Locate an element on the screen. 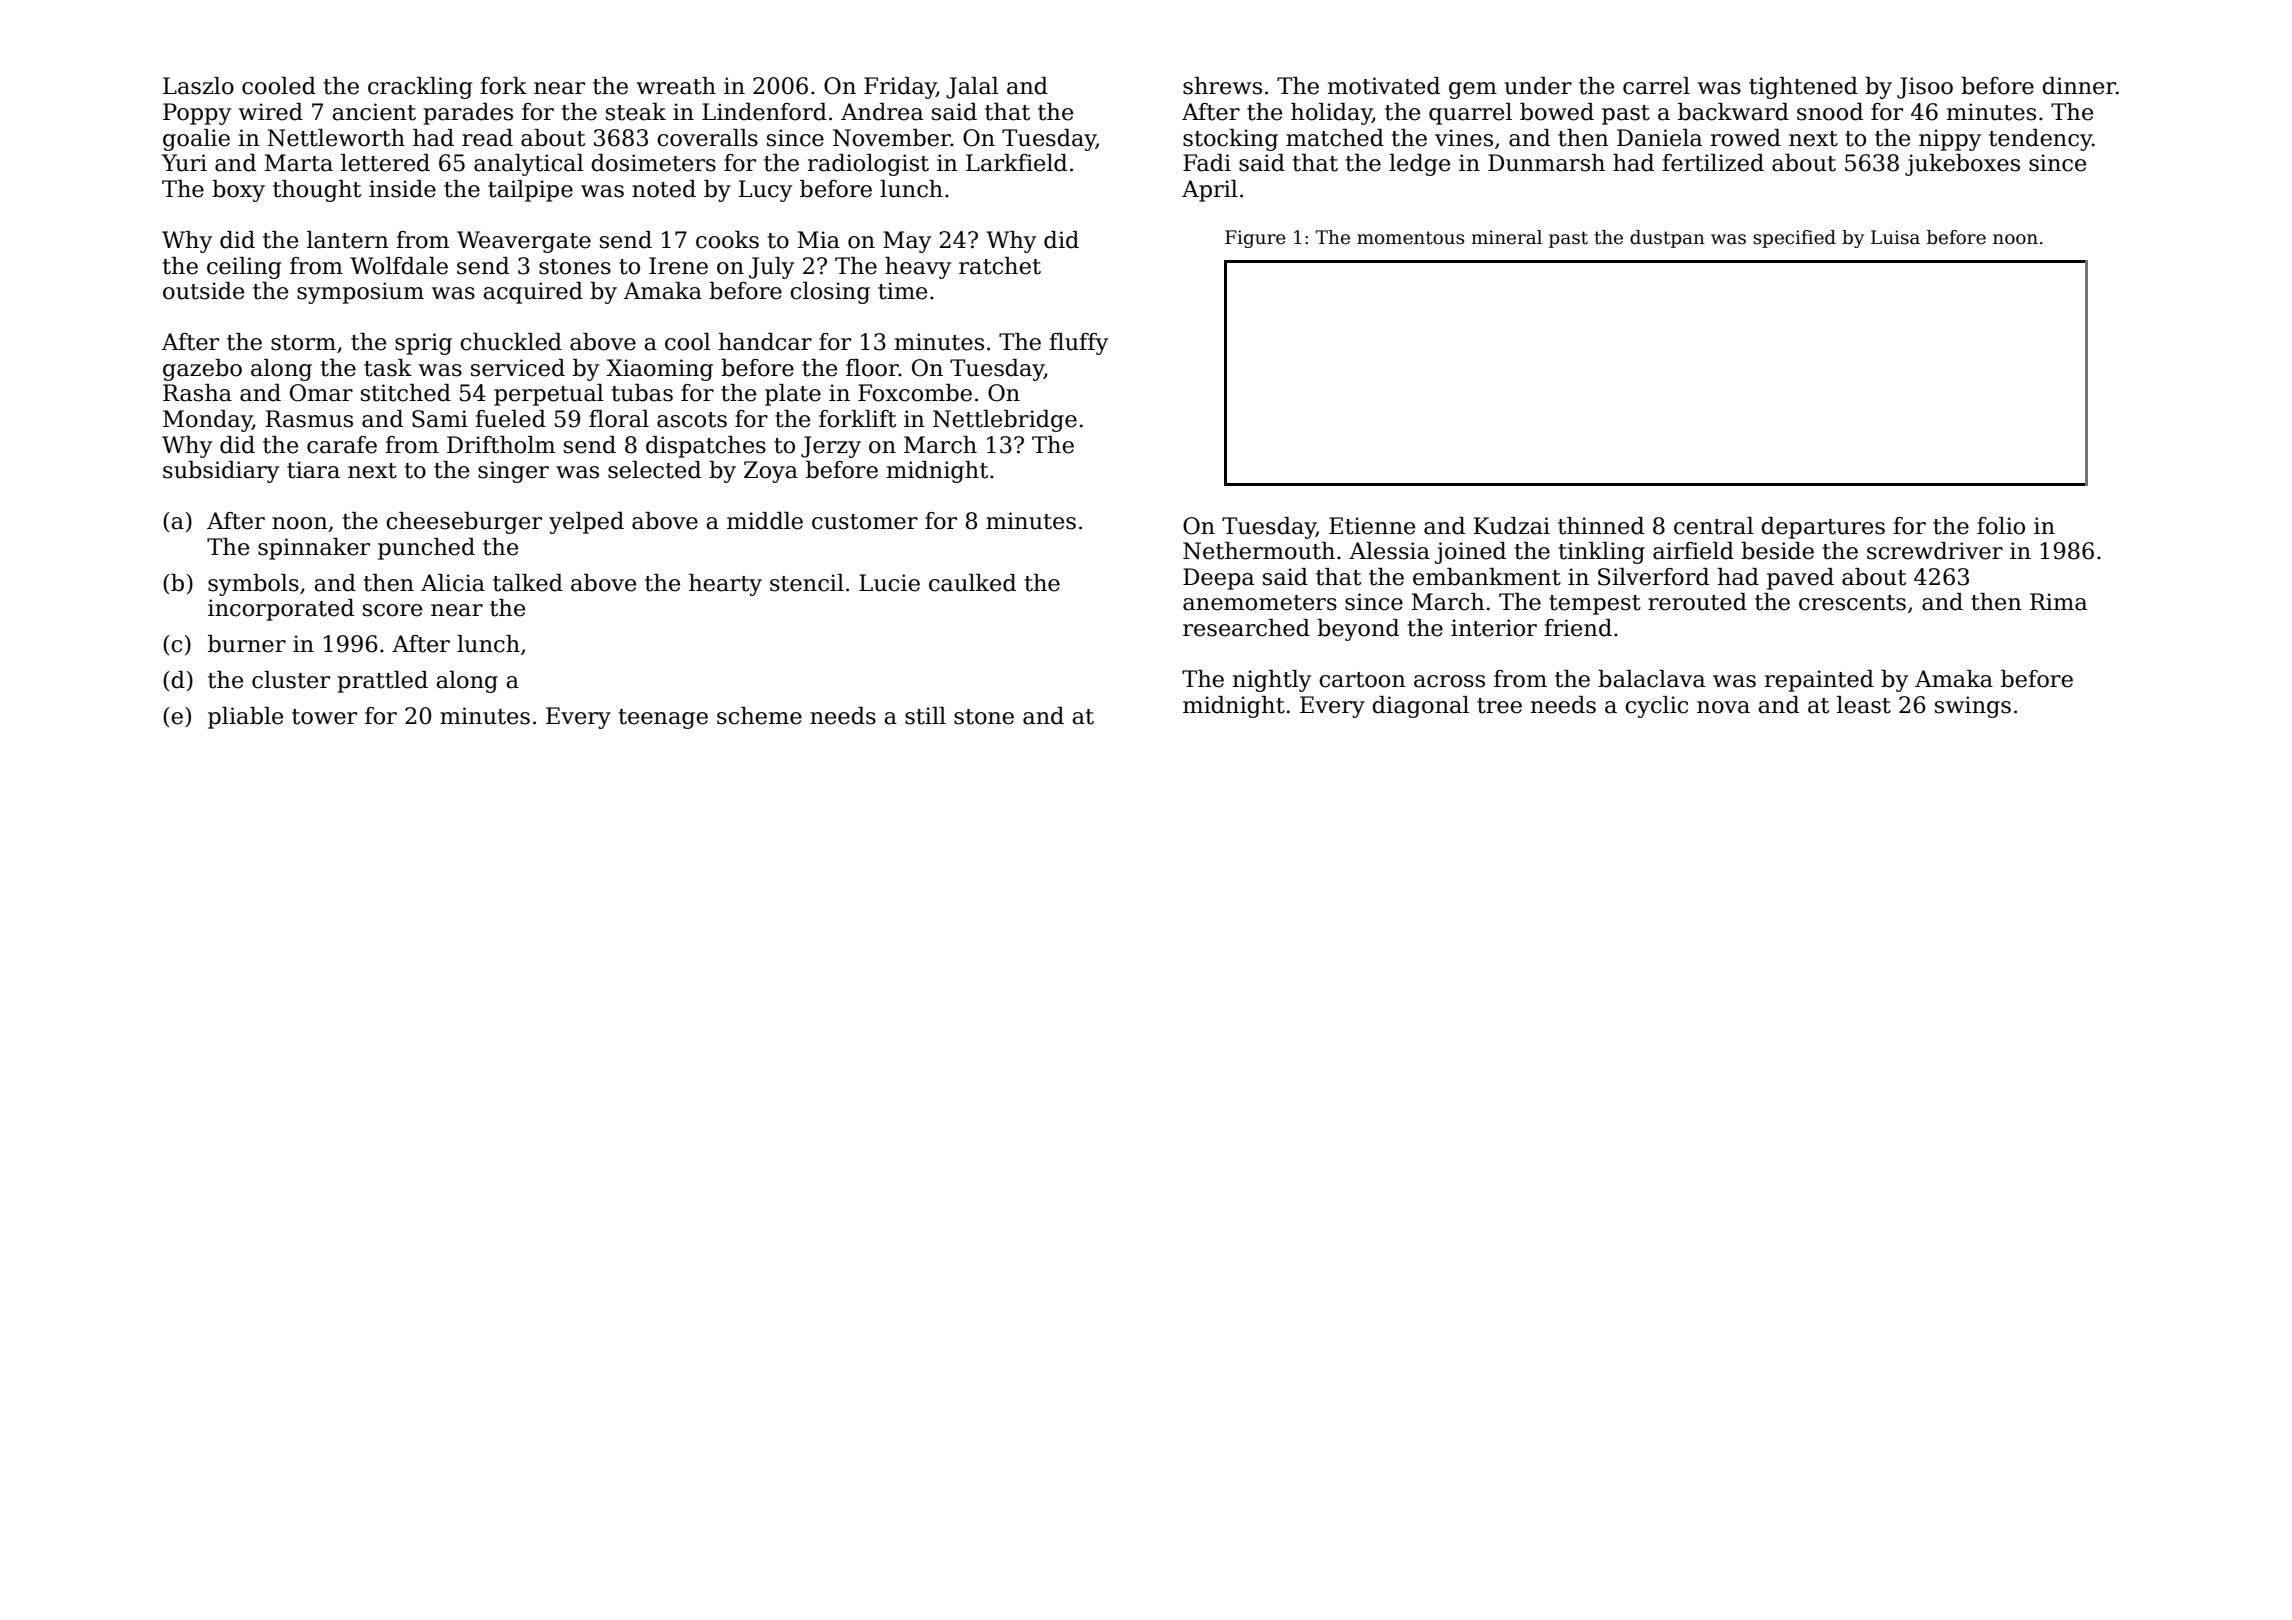 This screenshot has width=2292, height=1620. dustpan is located at coordinates (1667, 239).
